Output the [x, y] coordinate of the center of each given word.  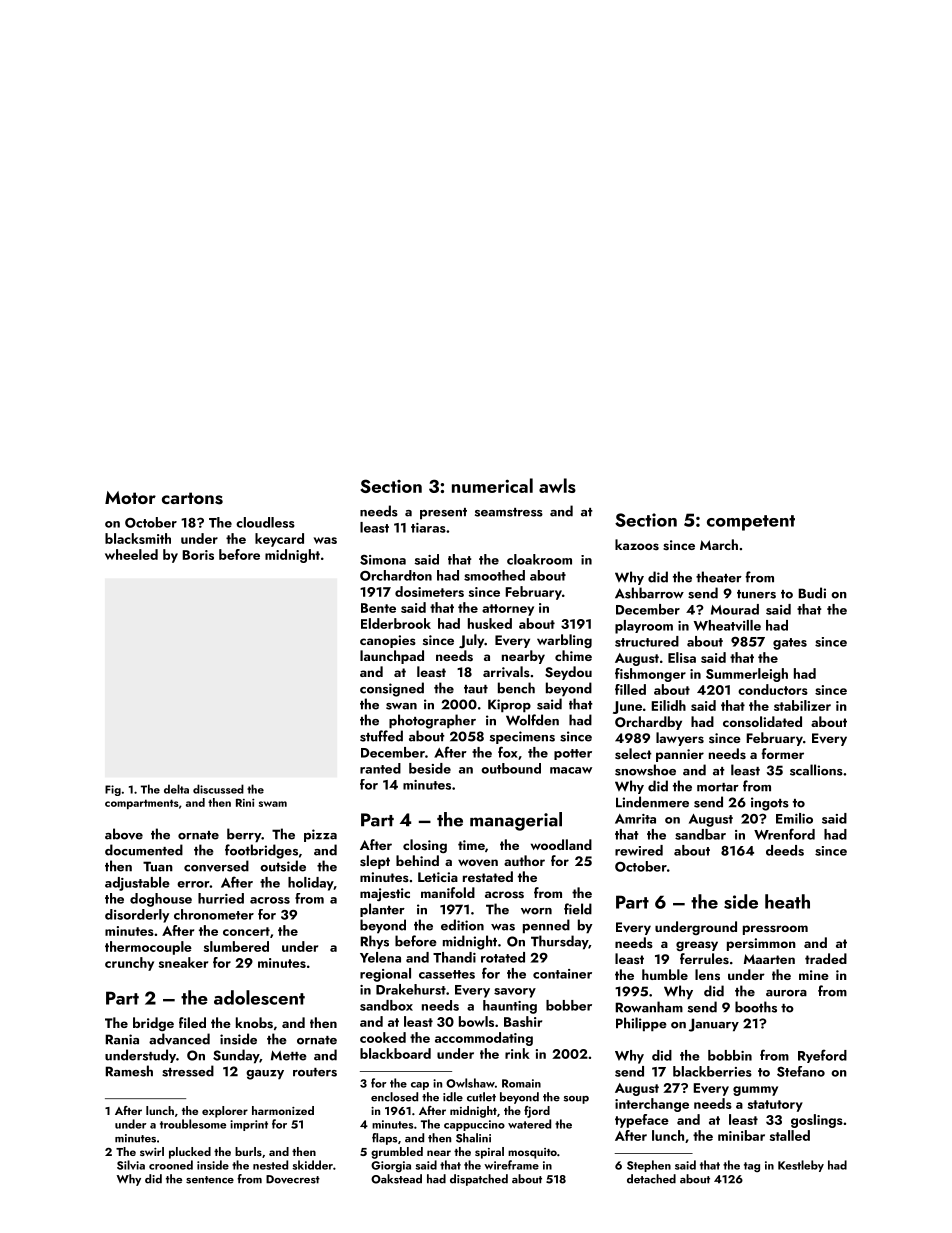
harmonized [283, 1110]
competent [751, 523]
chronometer [214, 914]
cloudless [265, 522]
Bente [378, 608]
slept [375, 862]
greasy [697, 946]
